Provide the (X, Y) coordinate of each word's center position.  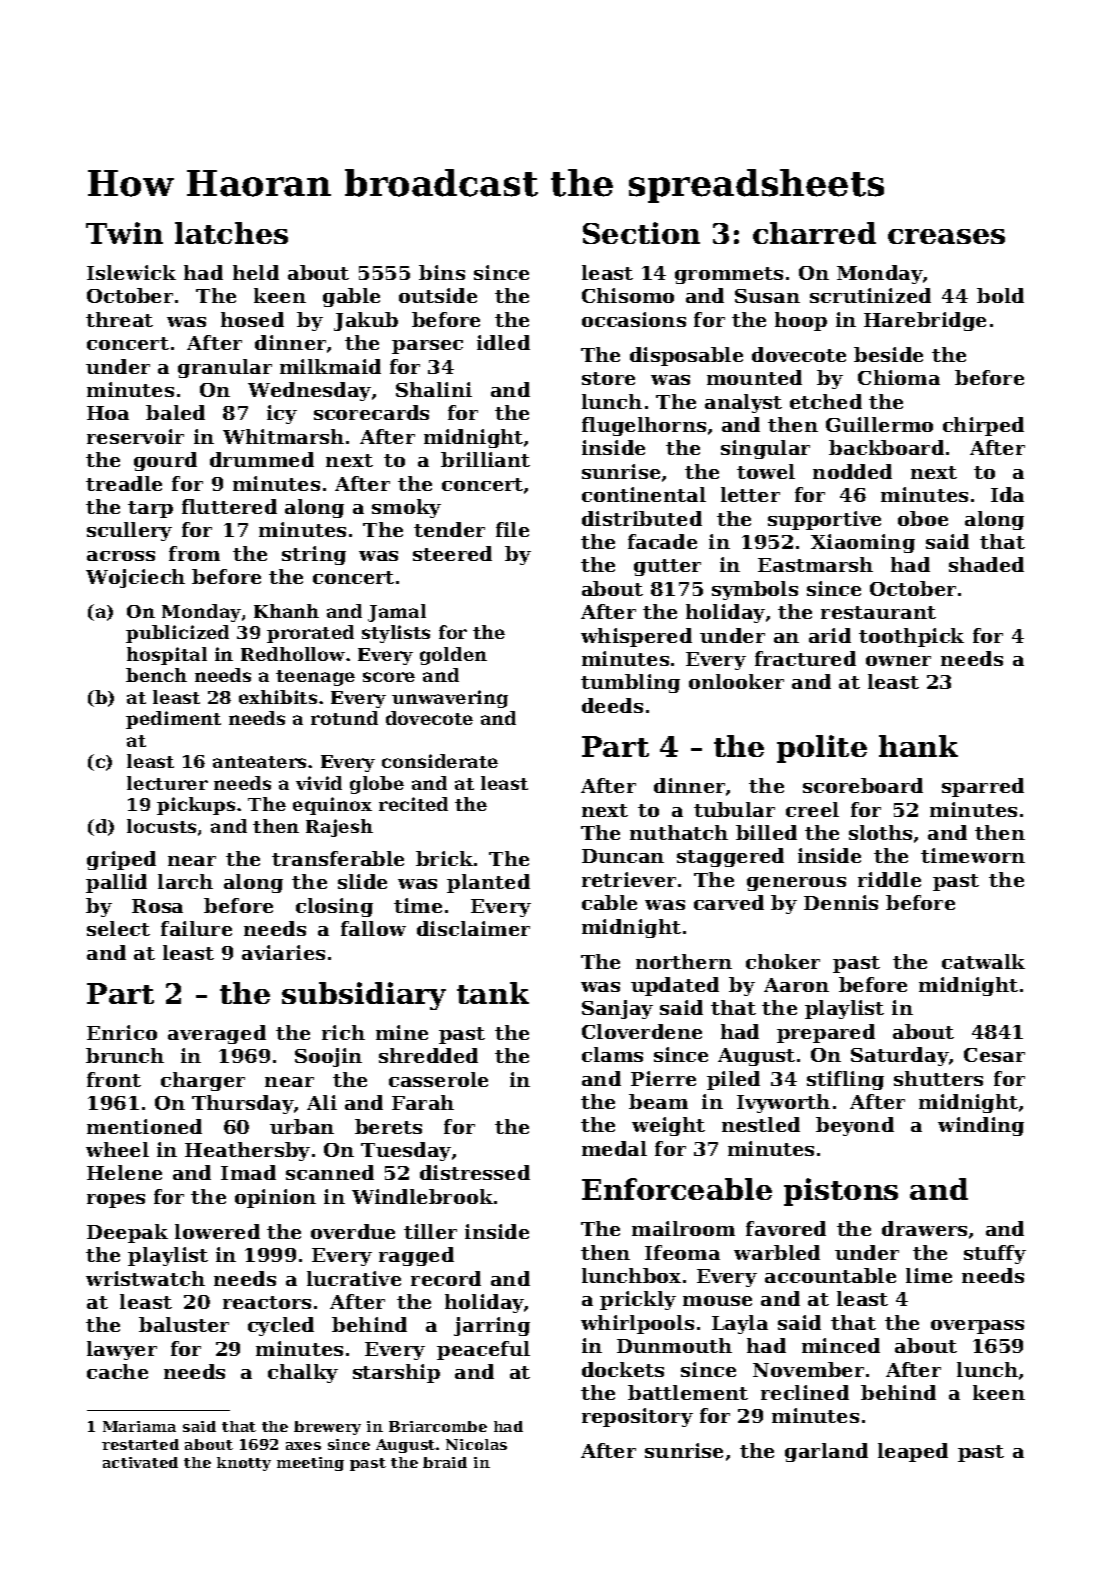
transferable (338, 858)
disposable (686, 356)
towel (766, 471)
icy (282, 414)
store (608, 378)
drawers (924, 1228)
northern (684, 961)
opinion (275, 1198)
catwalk (983, 961)
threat (119, 319)
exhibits (278, 697)
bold (1000, 295)
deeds (612, 705)
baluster (184, 1324)
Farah (423, 1102)
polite (822, 749)
